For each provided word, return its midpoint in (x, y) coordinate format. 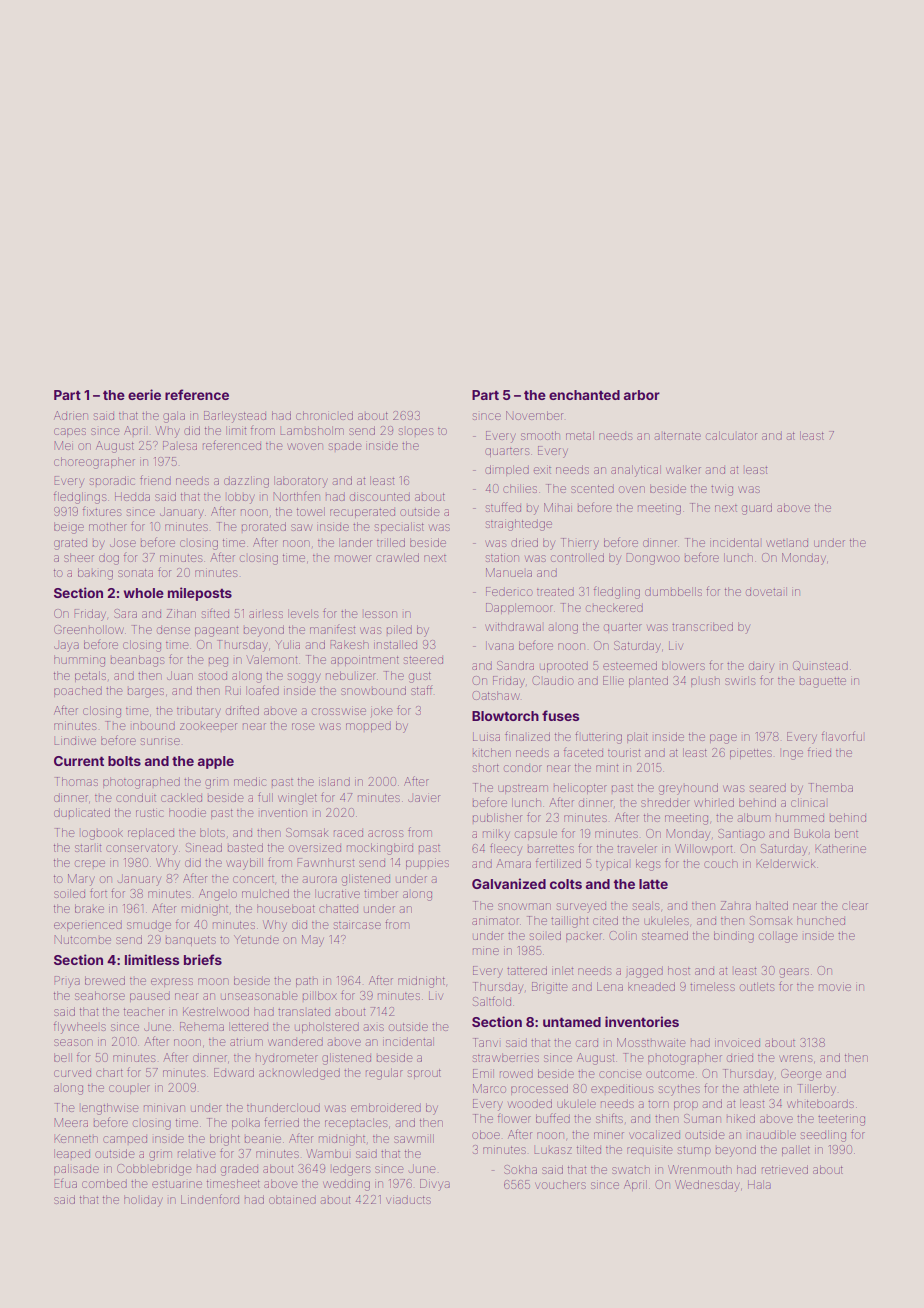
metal (580, 435)
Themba (831, 787)
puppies (427, 864)
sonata (135, 573)
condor (523, 768)
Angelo (218, 895)
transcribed (702, 626)
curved (72, 1073)
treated (555, 591)
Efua (66, 1183)
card (587, 1043)
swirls (740, 680)
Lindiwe (75, 741)
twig (722, 491)
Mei (63, 445)
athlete (761, 1088)
